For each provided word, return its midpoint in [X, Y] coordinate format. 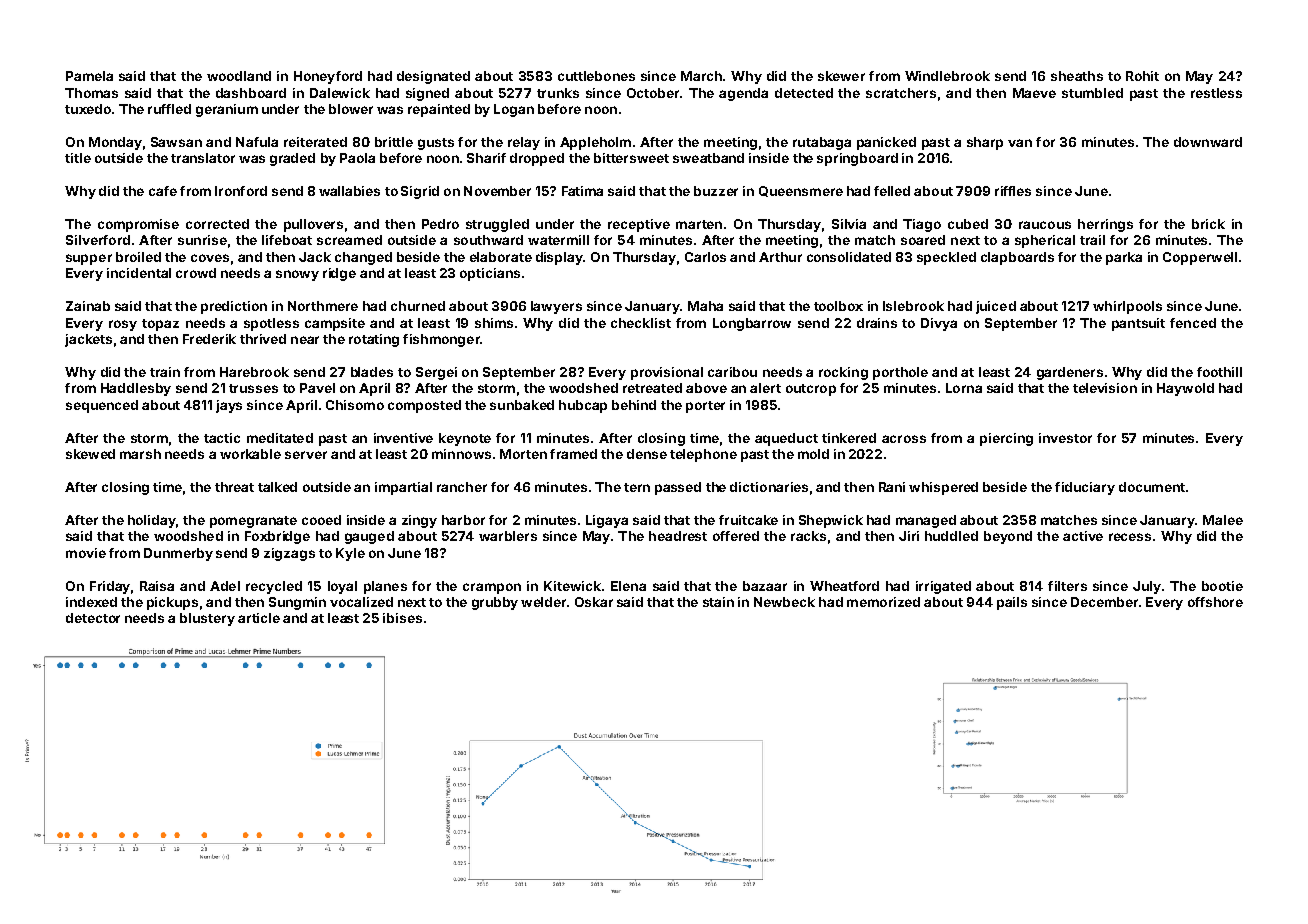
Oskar [594, 602]
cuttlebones [596, 76]
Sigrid [420, 192]
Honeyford [328, 77]
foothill [1219, 372]
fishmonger [441, 340]
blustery [207, 619]
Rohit [1142, 76]
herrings [1105, 225]
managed [926, 521]
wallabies [349, 191]
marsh [140, 454]
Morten [523, 454]
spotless [271, 324]
